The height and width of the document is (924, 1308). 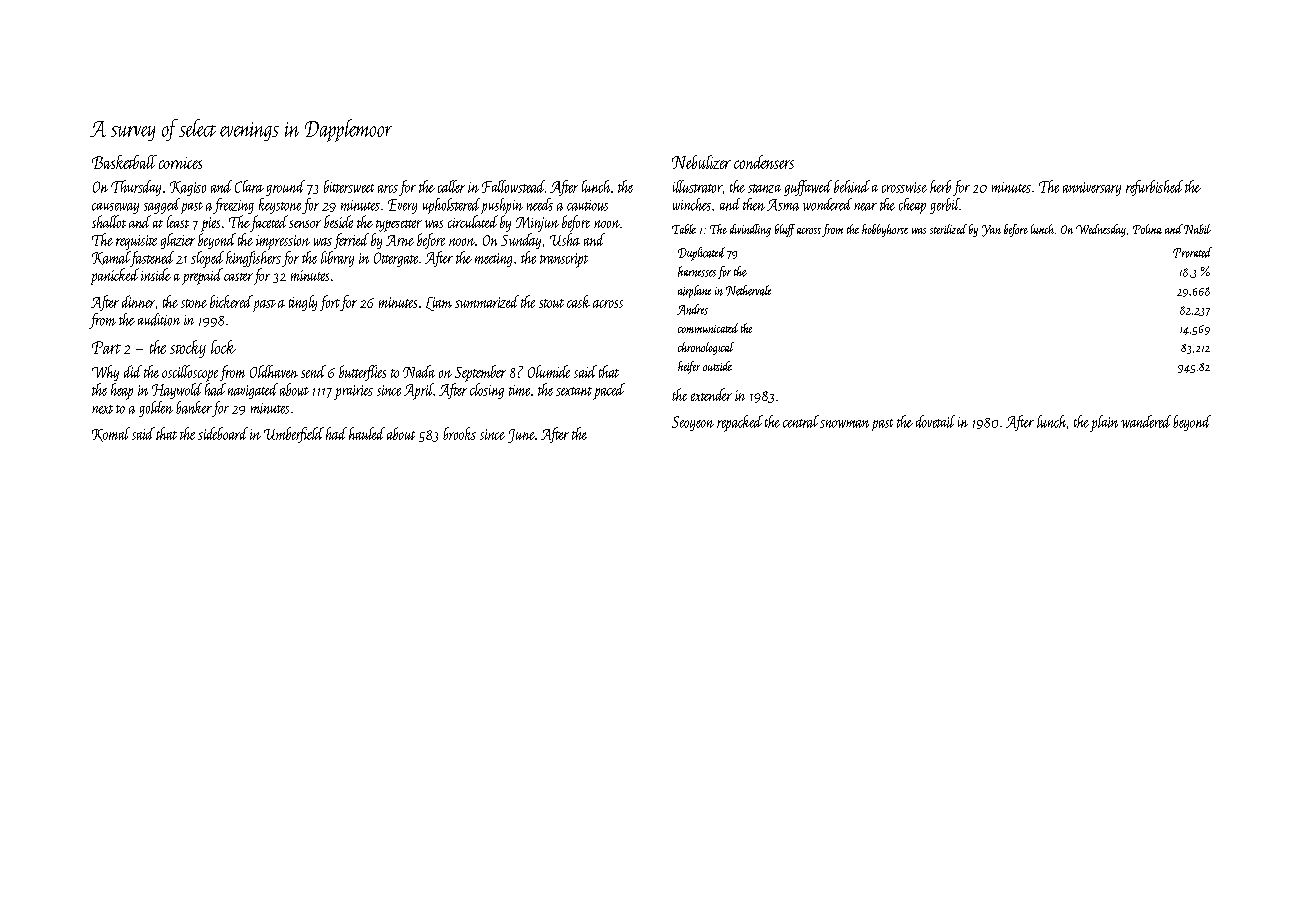 What do you see at coordinates (223, 433) in the document?
I see `sideboard` at bounding box center [223, 433].
